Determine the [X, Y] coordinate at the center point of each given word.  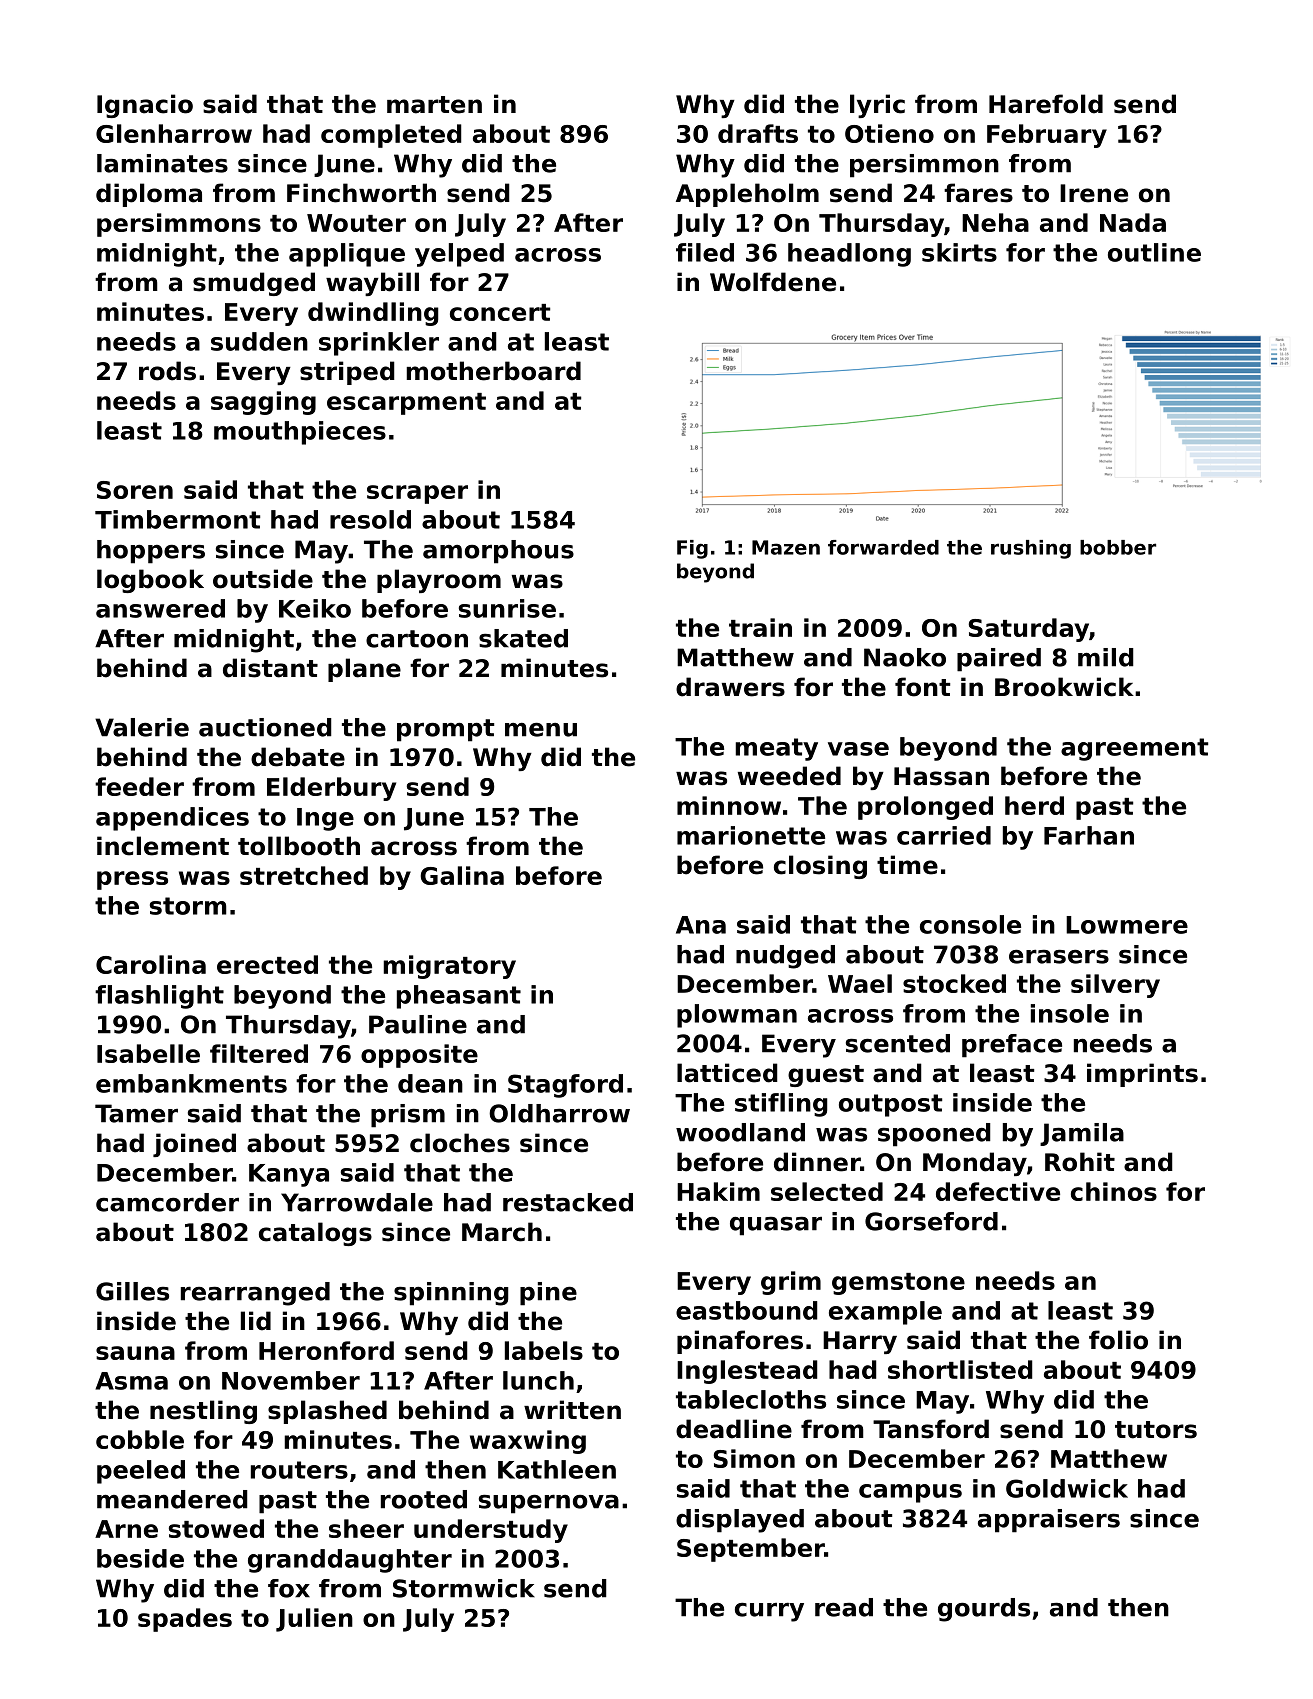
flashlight [159, 997]
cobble [140, 1439]
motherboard [493, 371]
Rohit [1080, 1162]
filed [705, 252]
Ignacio [145, 106]
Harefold [1046, 104]
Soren [135, 490]
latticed [727, 1073]
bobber [1118, 547]
